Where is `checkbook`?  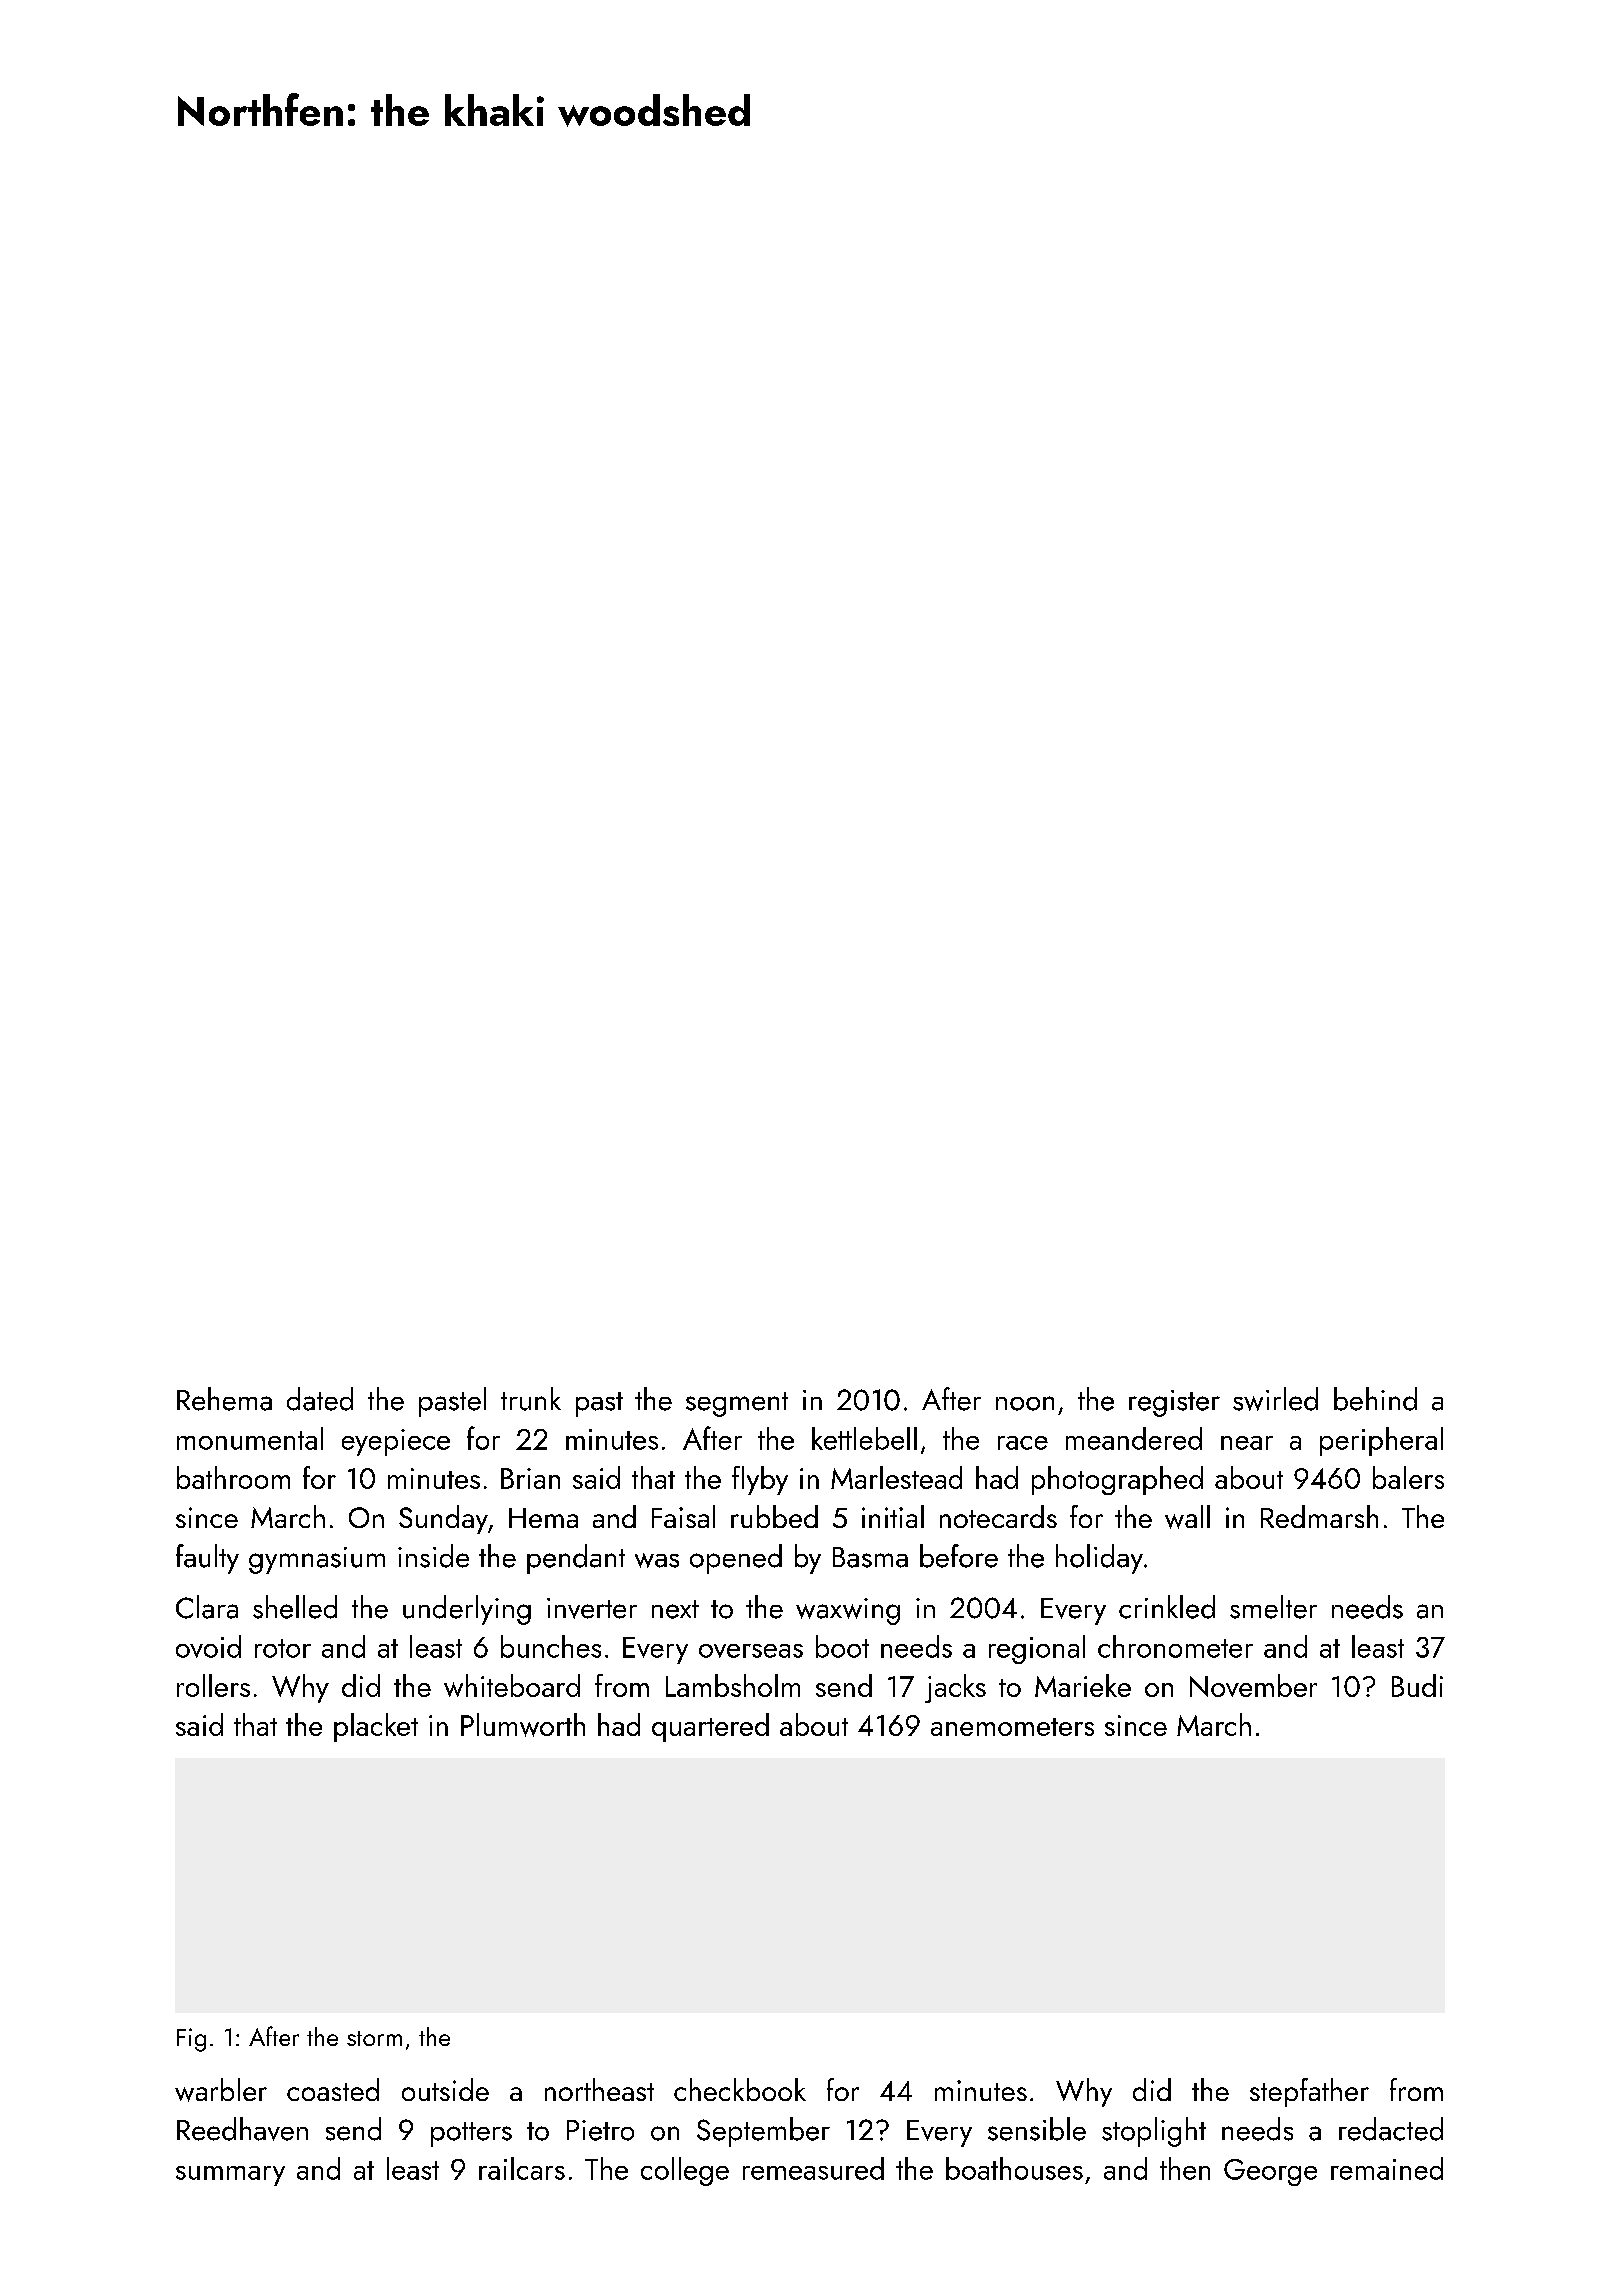 checkbook is located at coordinates (740, 2089).
